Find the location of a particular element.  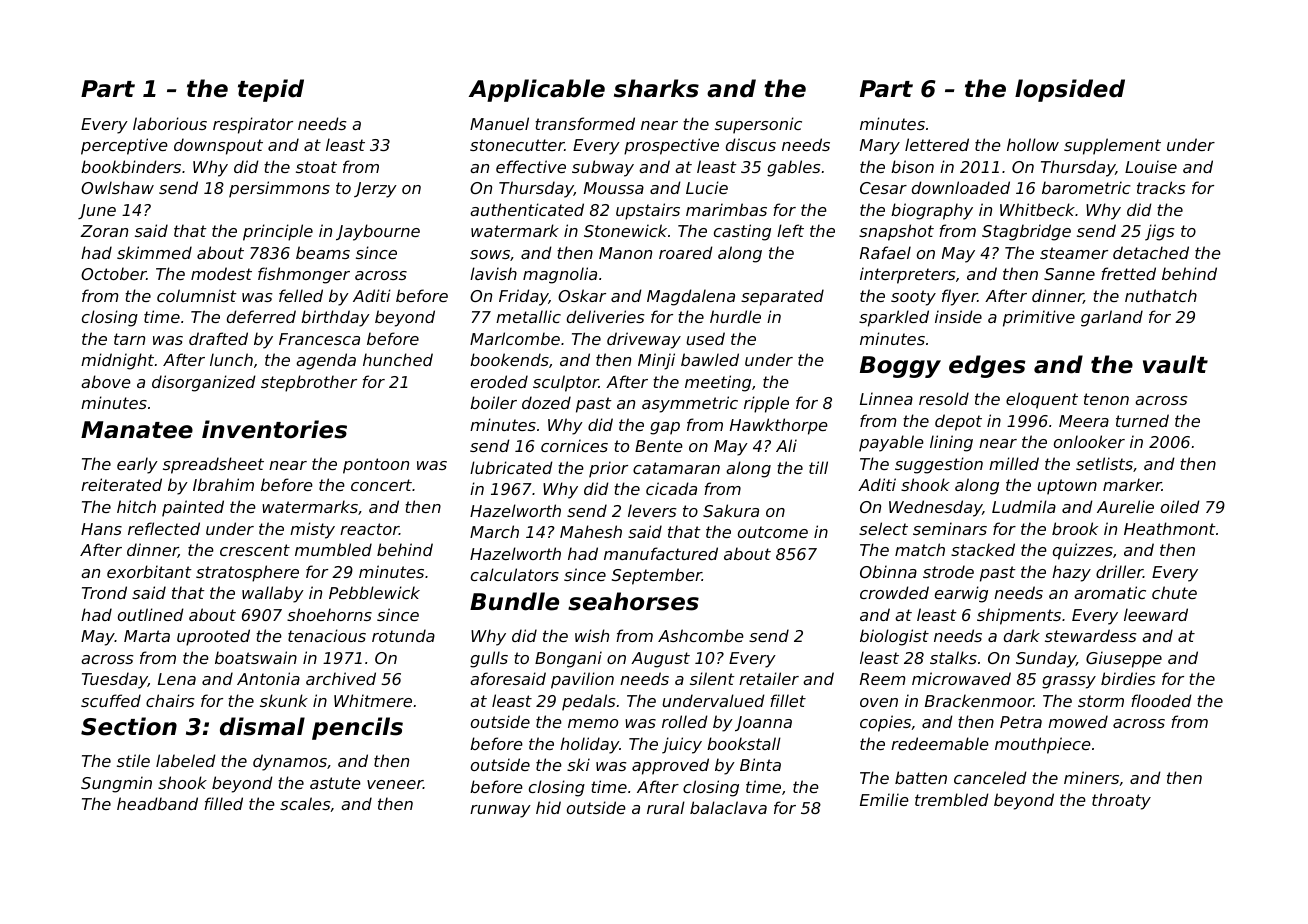

Ludmila is located at coordinates (1024, 506).
